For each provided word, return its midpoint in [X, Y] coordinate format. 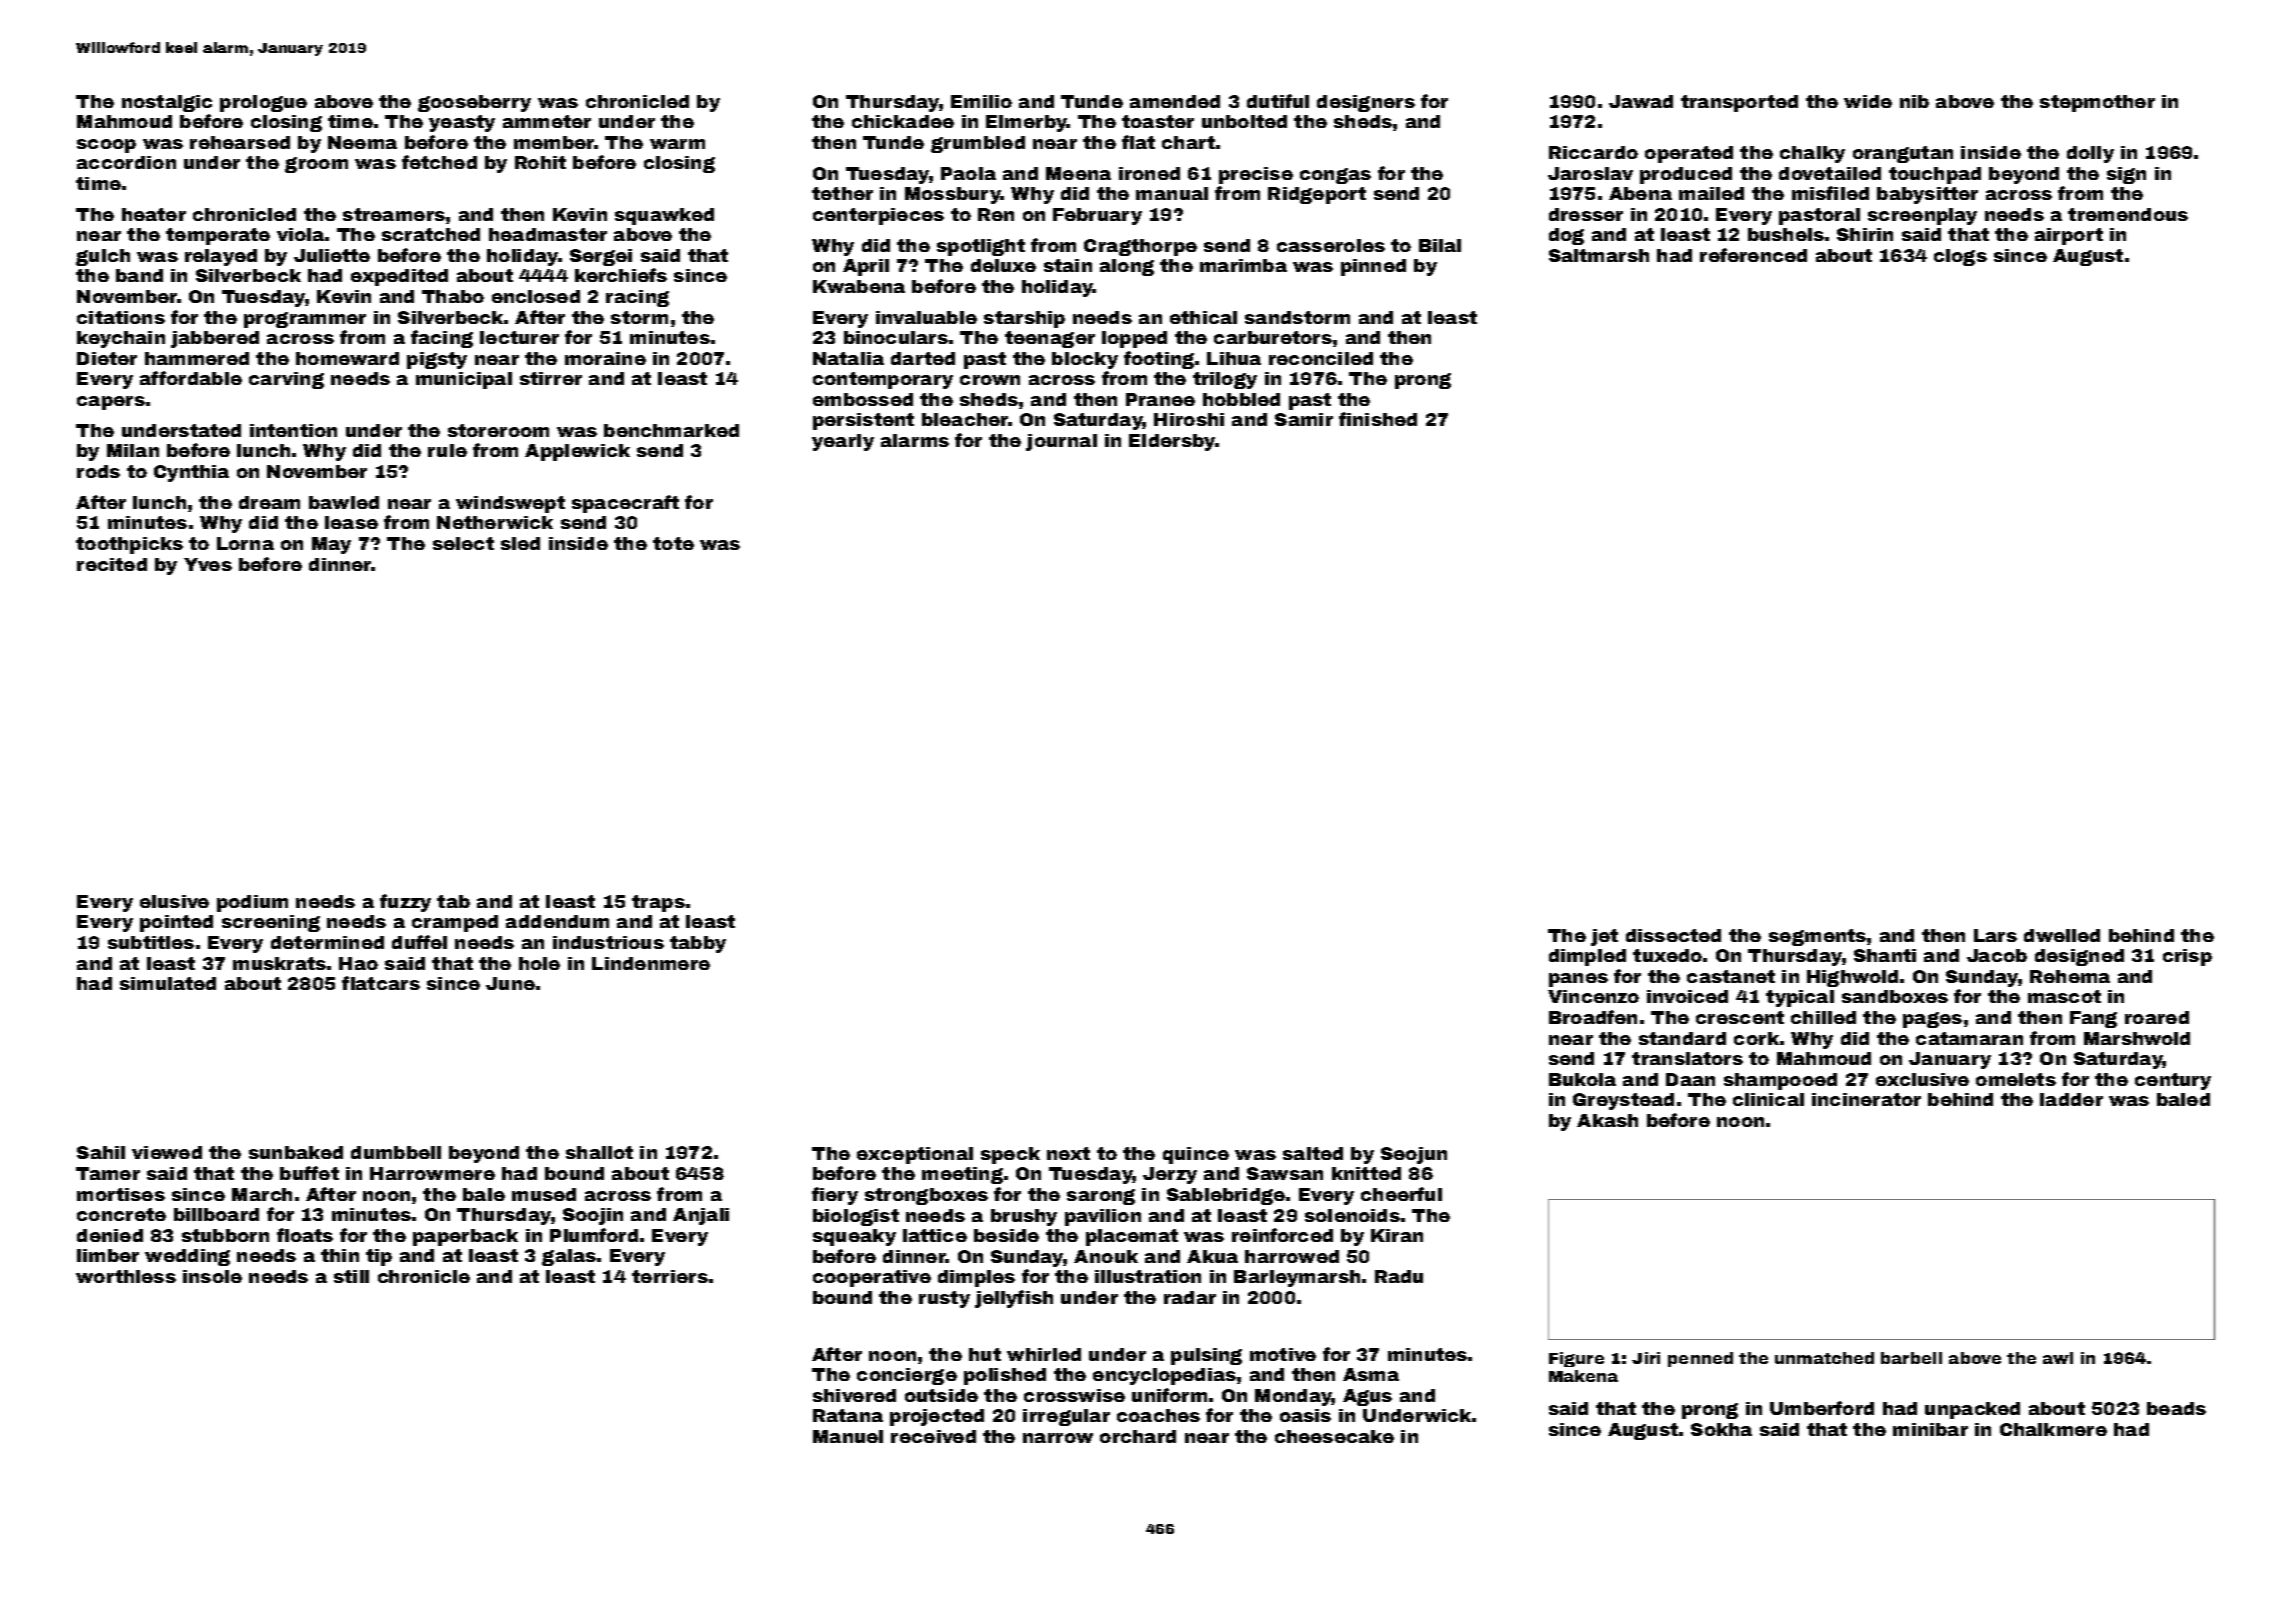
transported [1739, 103]
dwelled [2062, 935]
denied [110, 1235]
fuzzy [405, 903]
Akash [1607, 1120]
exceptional [915, 1155]
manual [1172, 193]
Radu [1399, 1276]
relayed [221, 257]
